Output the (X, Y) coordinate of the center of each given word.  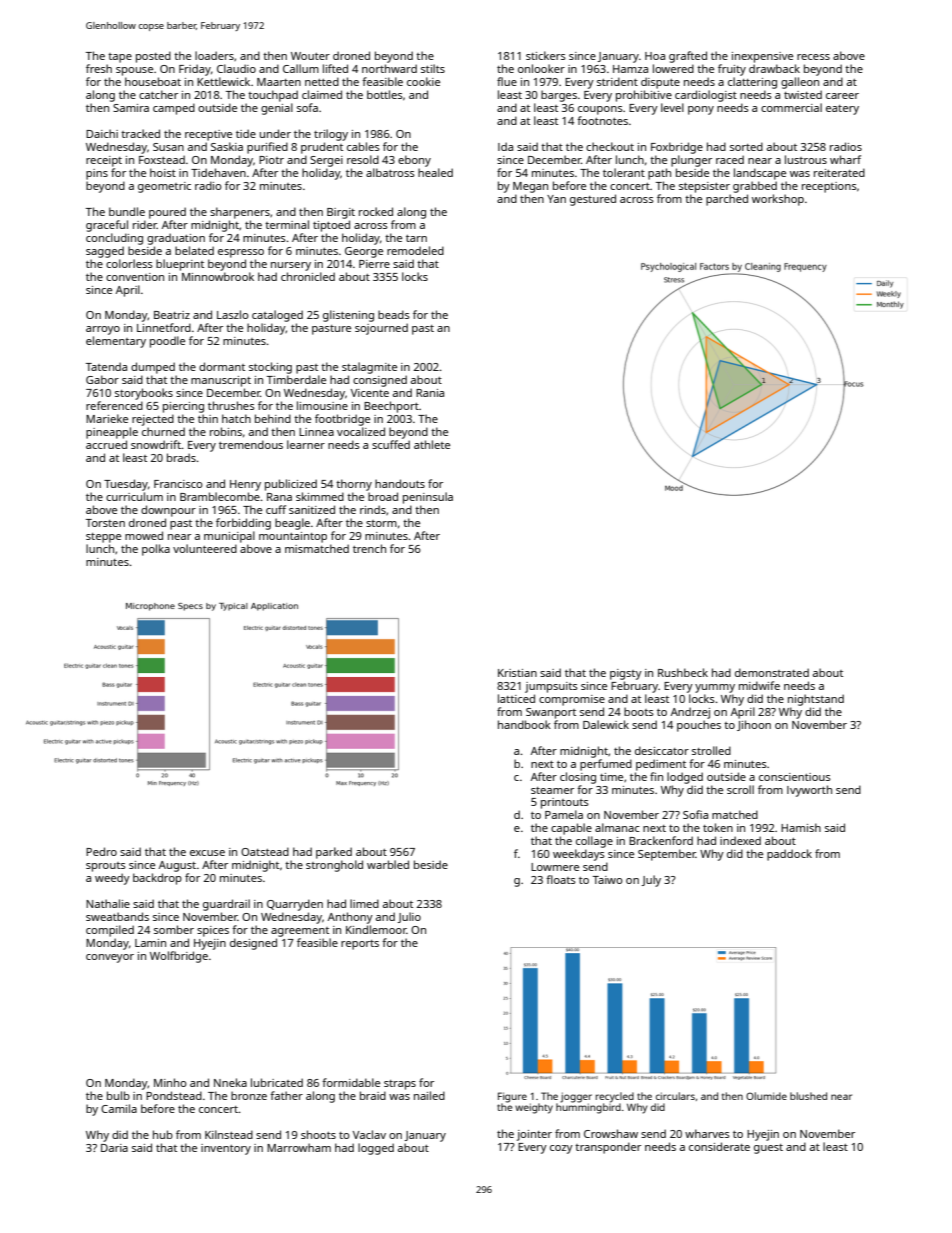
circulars (675, 1096)
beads (394, 314)
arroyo (103, 330)
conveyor (110, 958)
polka (156, 550)
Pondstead (174, 1095)
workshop (778, 200)
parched (727, 200)
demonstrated (772, 672)
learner (306, 444)
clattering (752, 83)
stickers (546, 55)
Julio (409, 917)
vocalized (361, 431)
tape (120, 58)
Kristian (517, 673)
